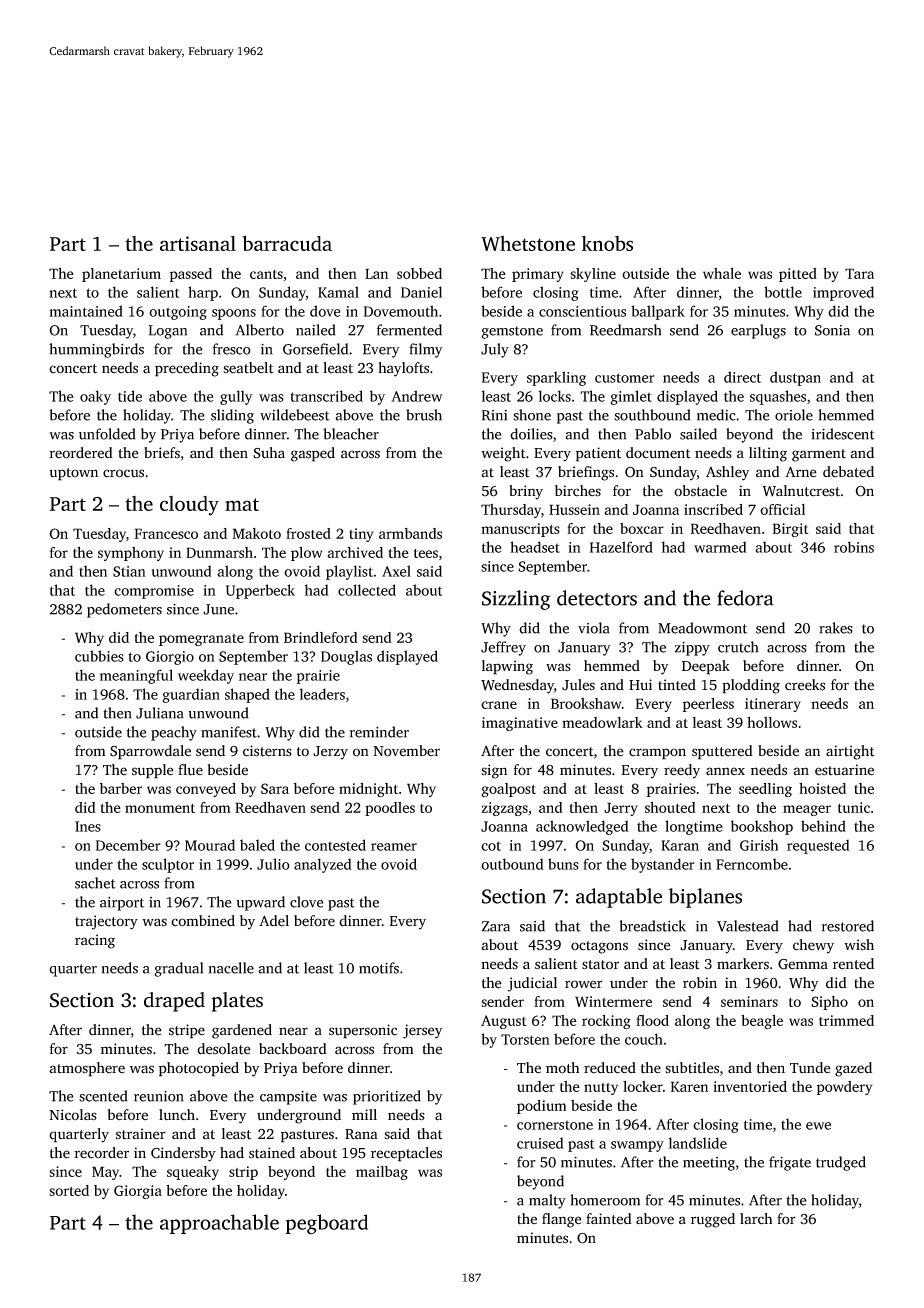 Image resolution: width=924 pixels, height=1308 pixels. Describe the element at coordinates (602, 722) in the image. I see `meadowlark` at that location.
